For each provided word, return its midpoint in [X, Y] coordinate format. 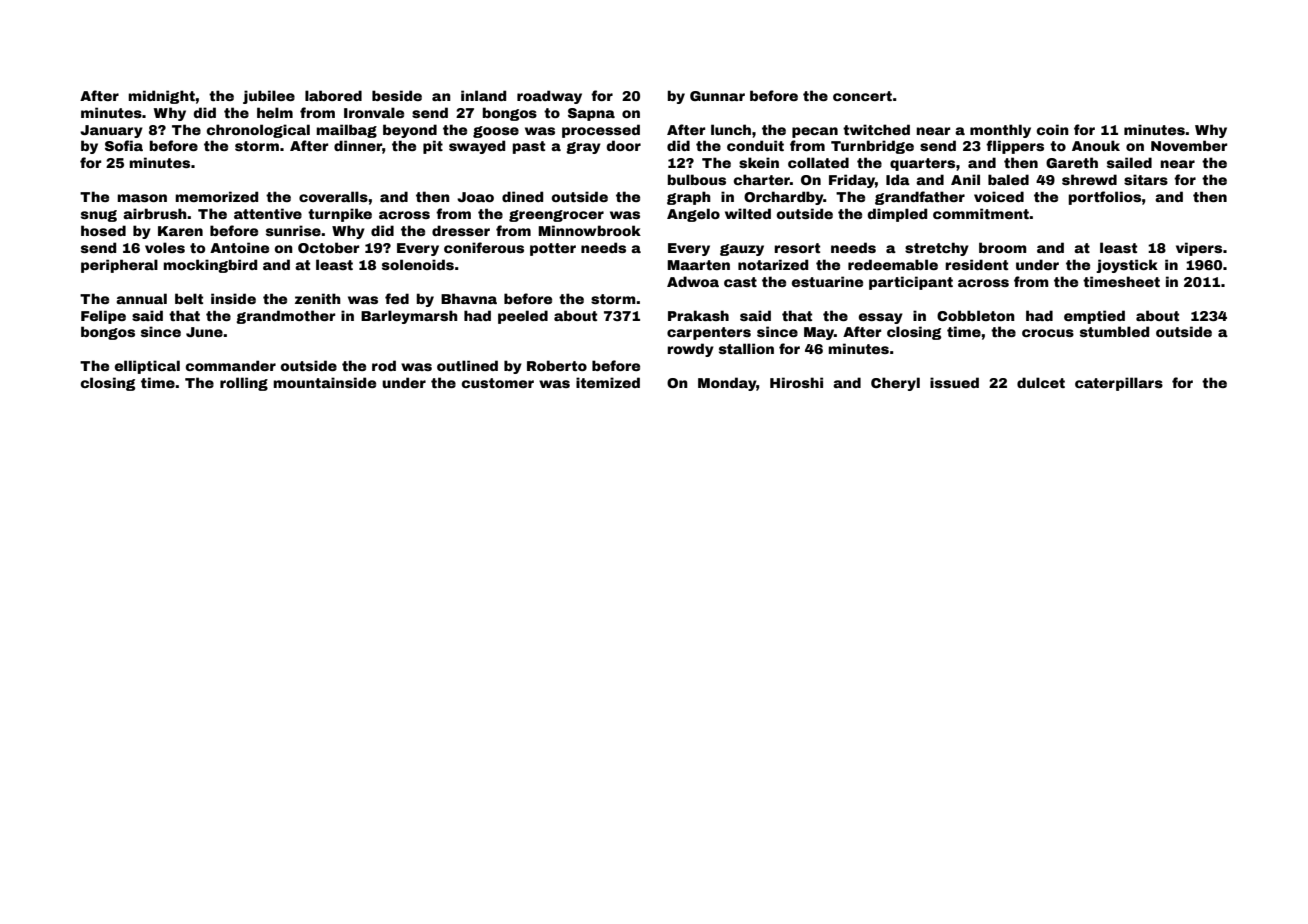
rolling [244, 384]
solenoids [418, 264]
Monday [727, 384]
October [329, 247]
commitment [981, 213]
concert [862, 96]
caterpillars [1119, 384]
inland [483, 95]
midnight [161, 97]
